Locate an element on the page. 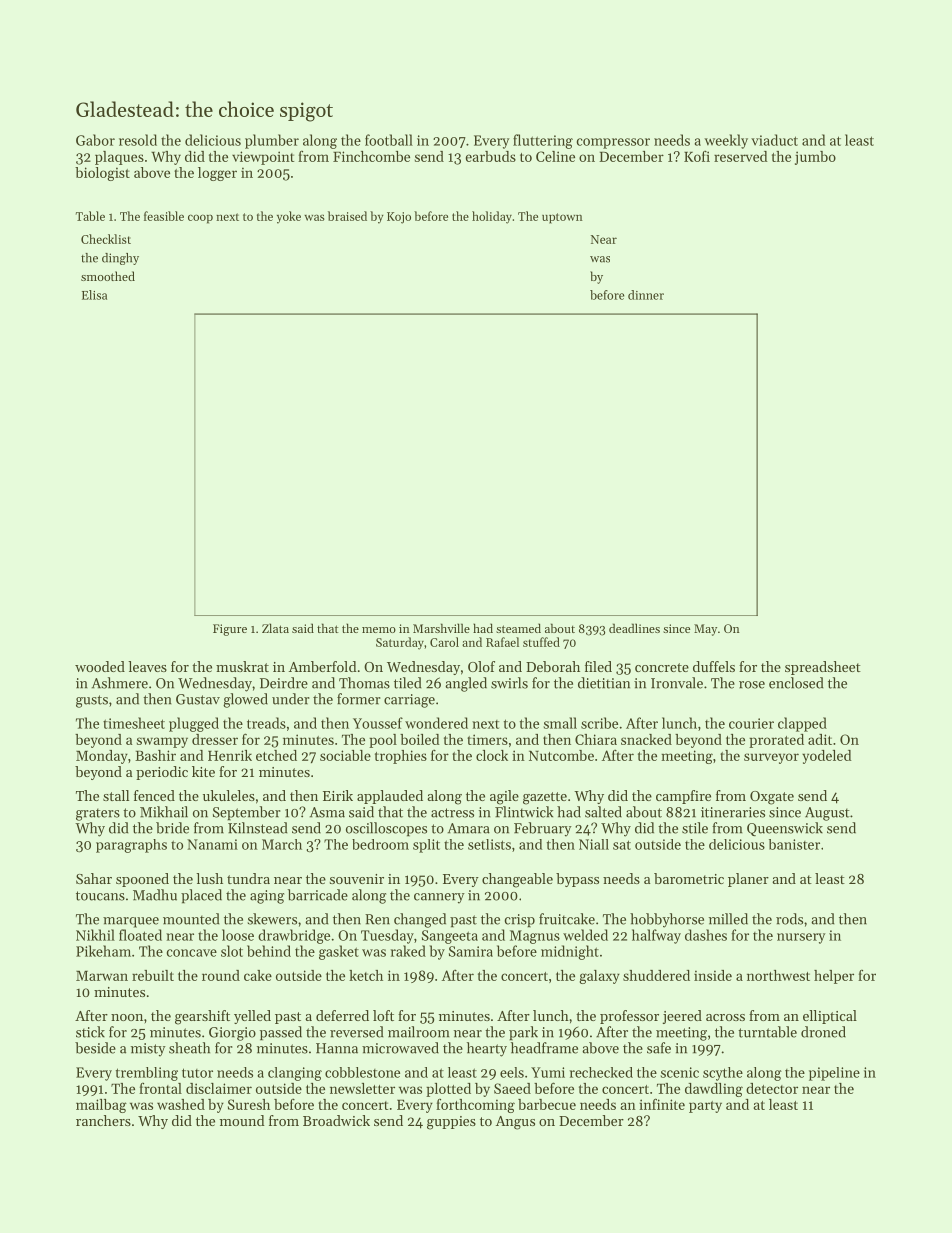 The height and width of the document is (1233, 952). Mikhail is located at coordinates (164, 812).
